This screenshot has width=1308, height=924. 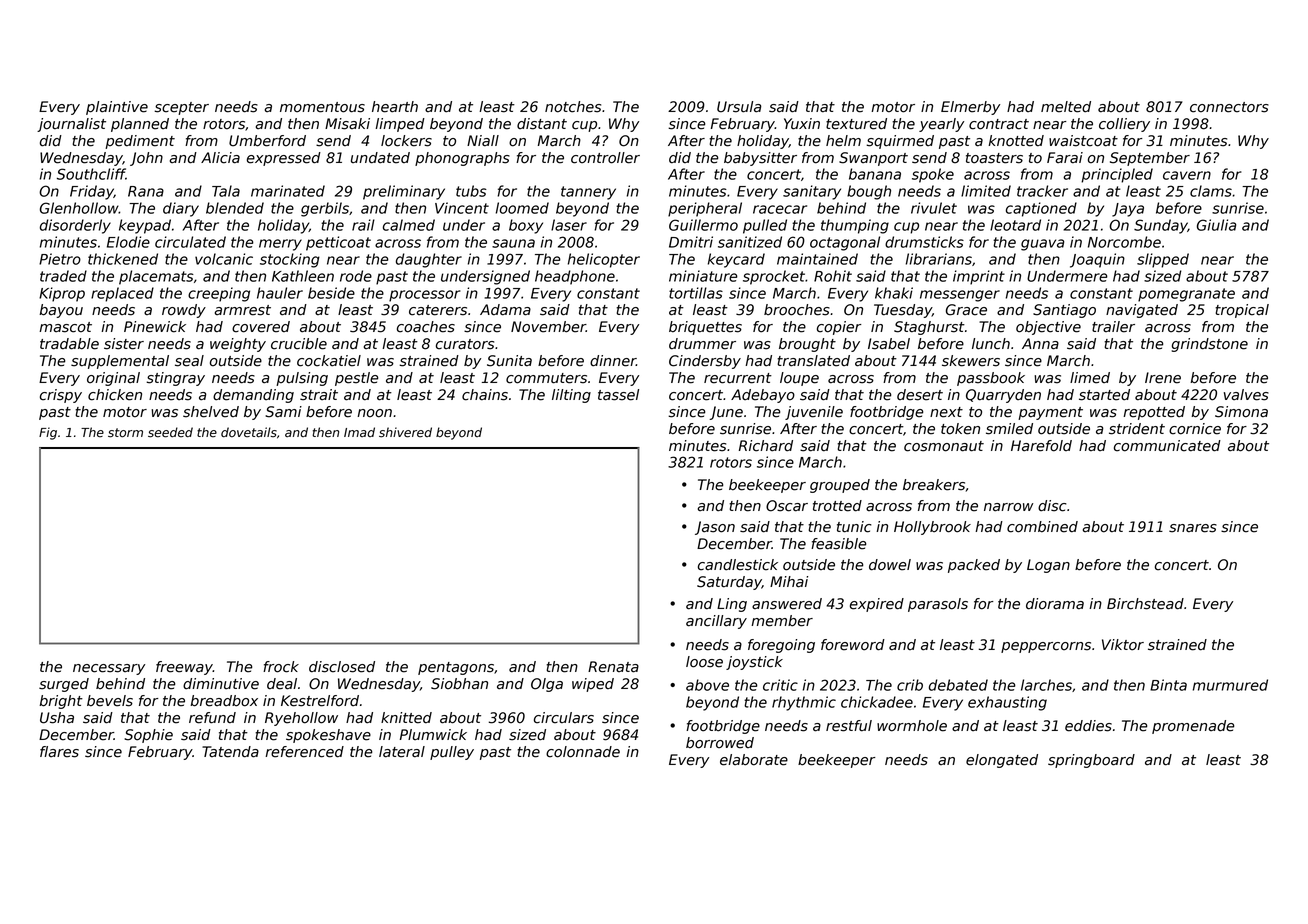 What do you see at coordinates (465, 344) in the screenshot?
I see `curators` at bounding box center [465, 344].
